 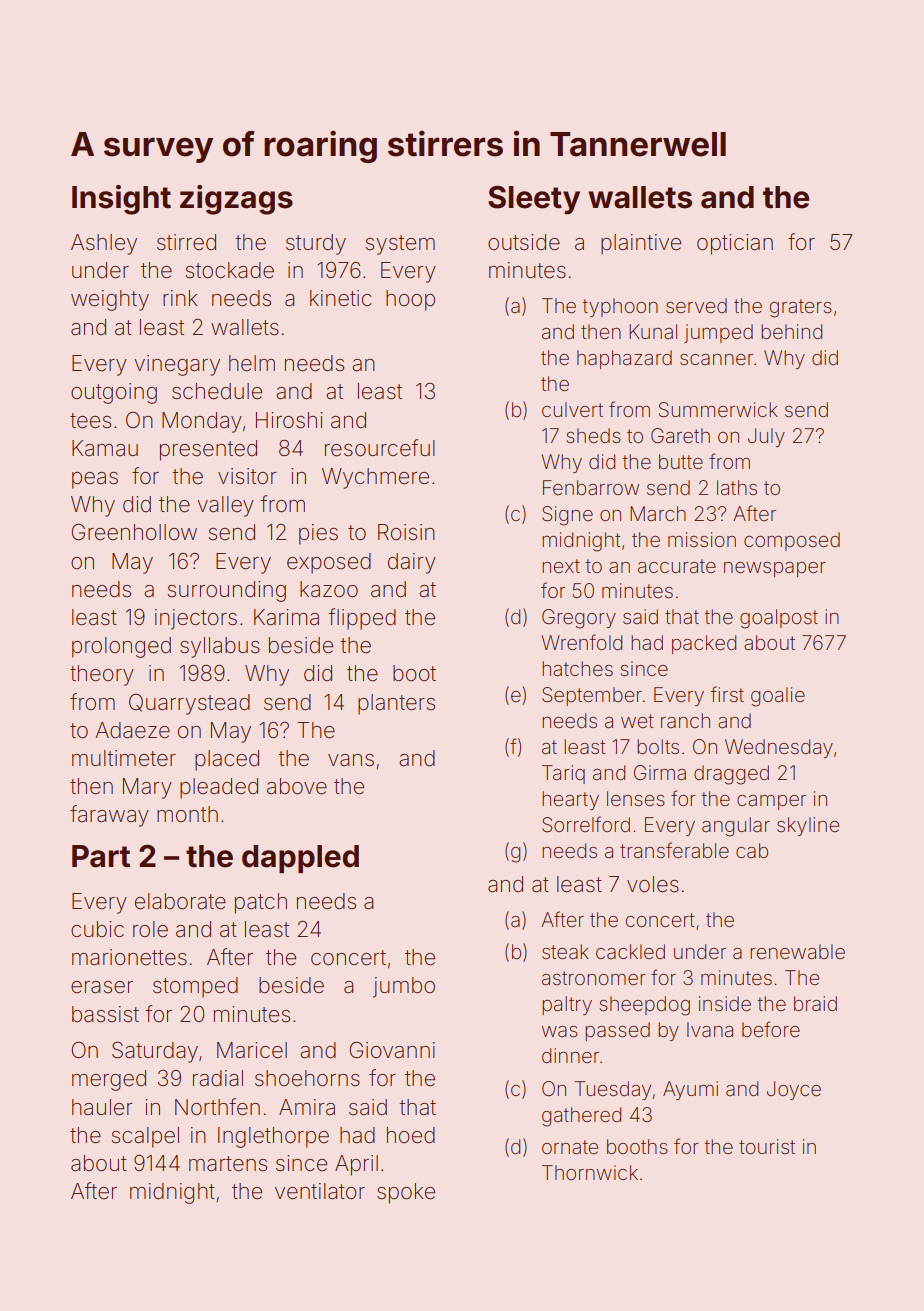 I want to click on packed, so click(x=704, y=644).
